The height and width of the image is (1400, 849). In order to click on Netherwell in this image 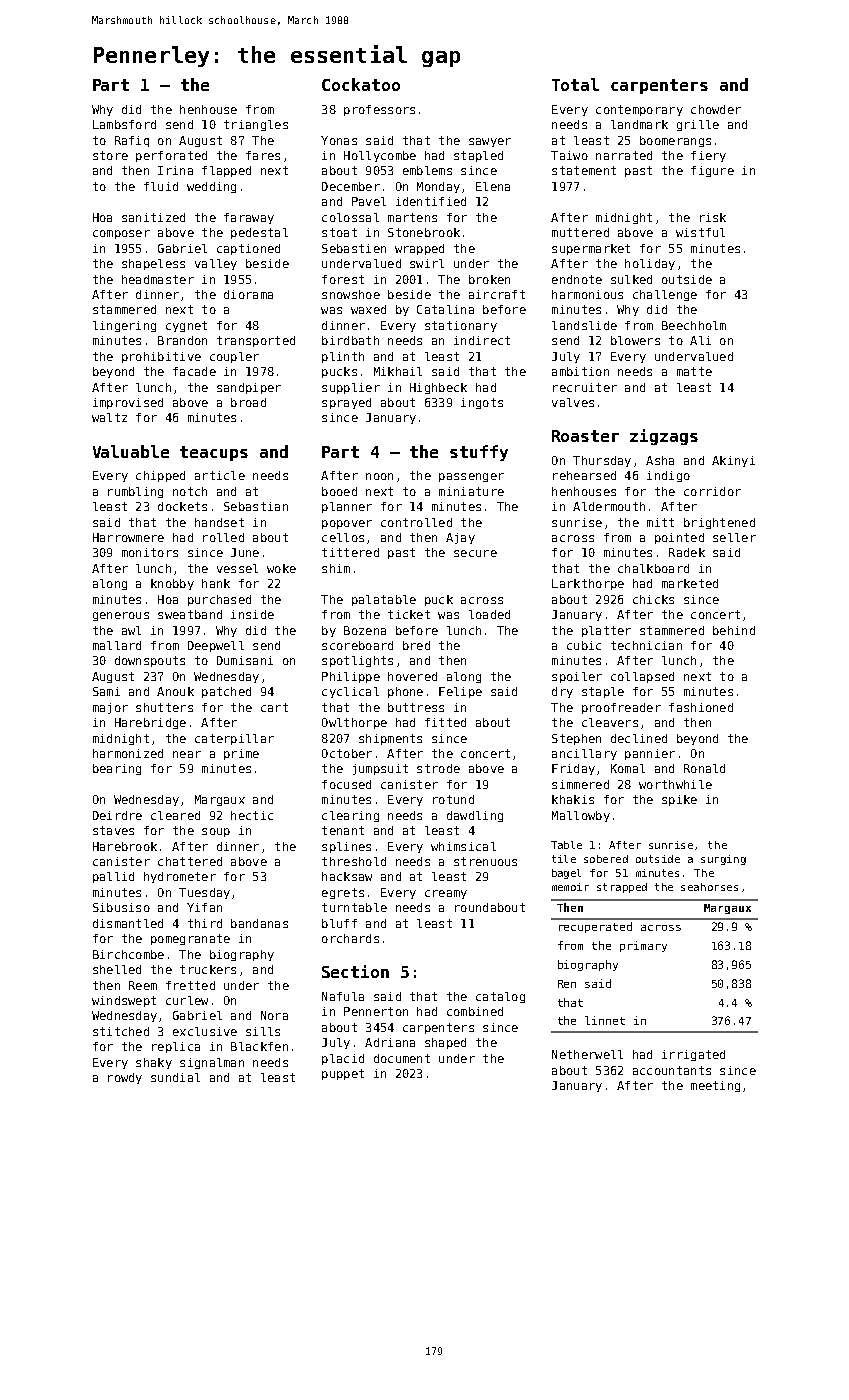, I will do `click(587, 1054)`.
